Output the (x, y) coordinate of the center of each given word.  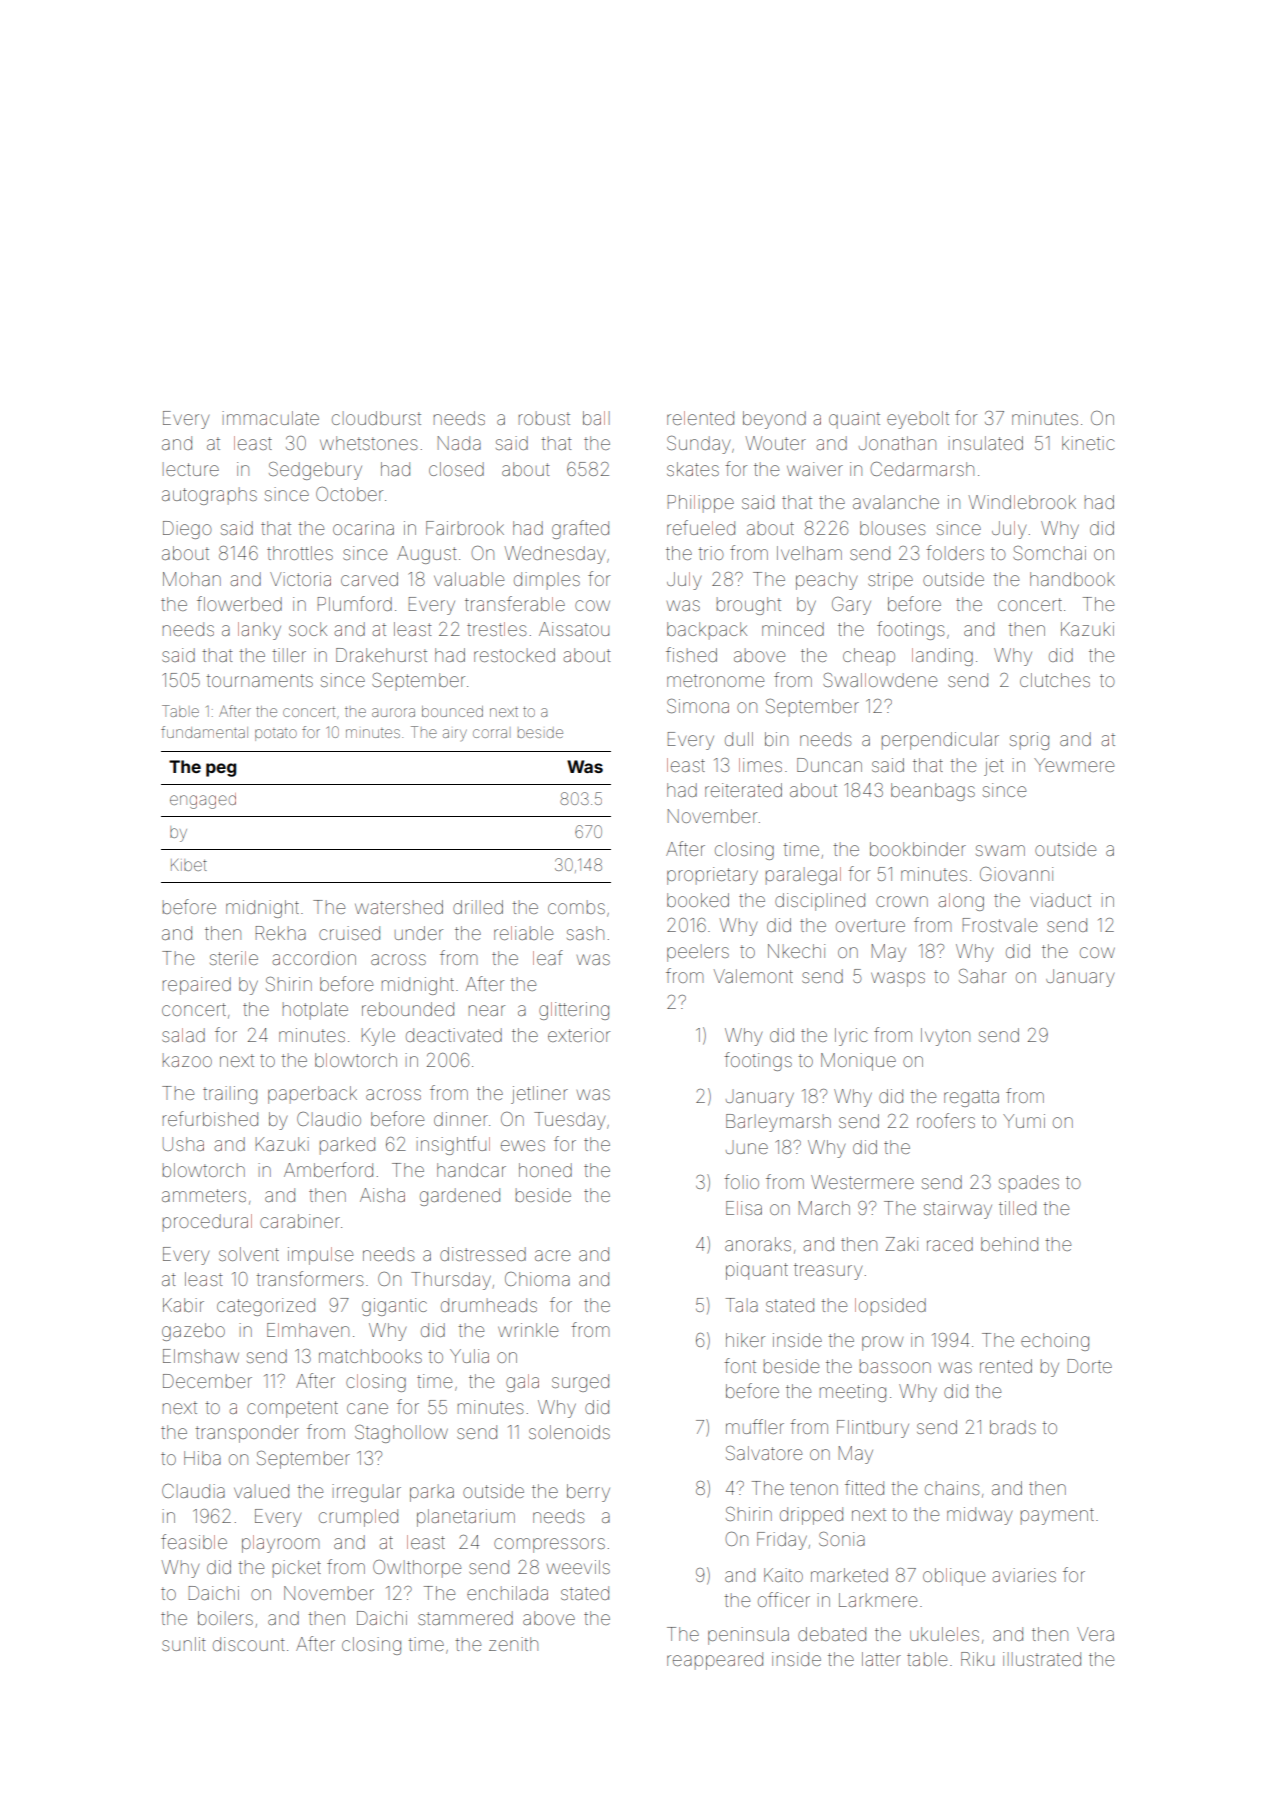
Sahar (982, 976)
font (740, 1365)
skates (693, 469)
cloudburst (376, 418)
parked (347, 1146)
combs (576, 907)
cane (367, 1408)
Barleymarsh (778, 1123)
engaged (203, 801)
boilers (225, 1618)
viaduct (1060, 900)
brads (1013, 1427)
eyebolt (918, 420)
